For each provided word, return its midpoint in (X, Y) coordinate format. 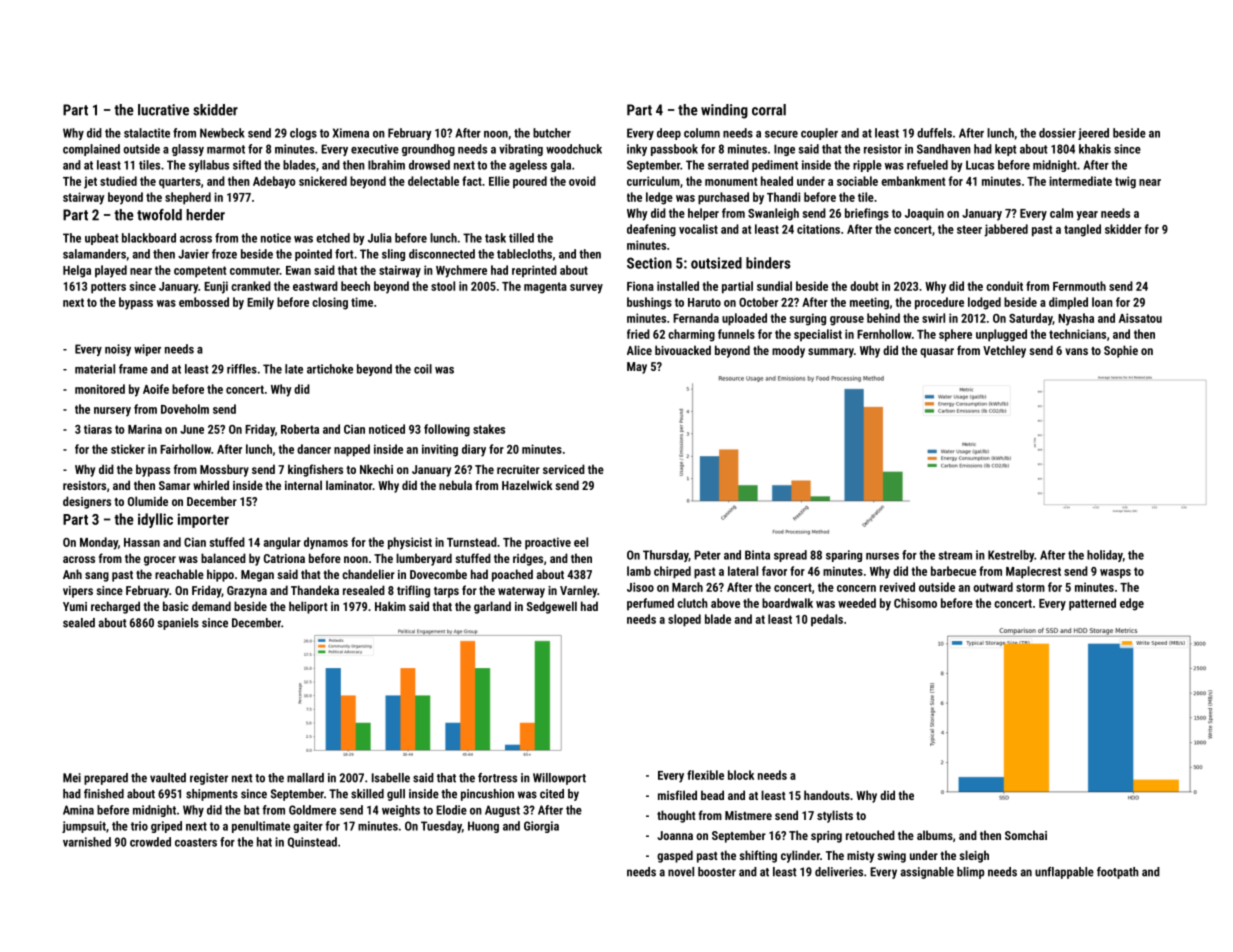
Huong (483, 827)
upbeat (102, 239)
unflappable (1064, 873)
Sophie (1121, 351)
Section (649, 263)
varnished (87, 842)
